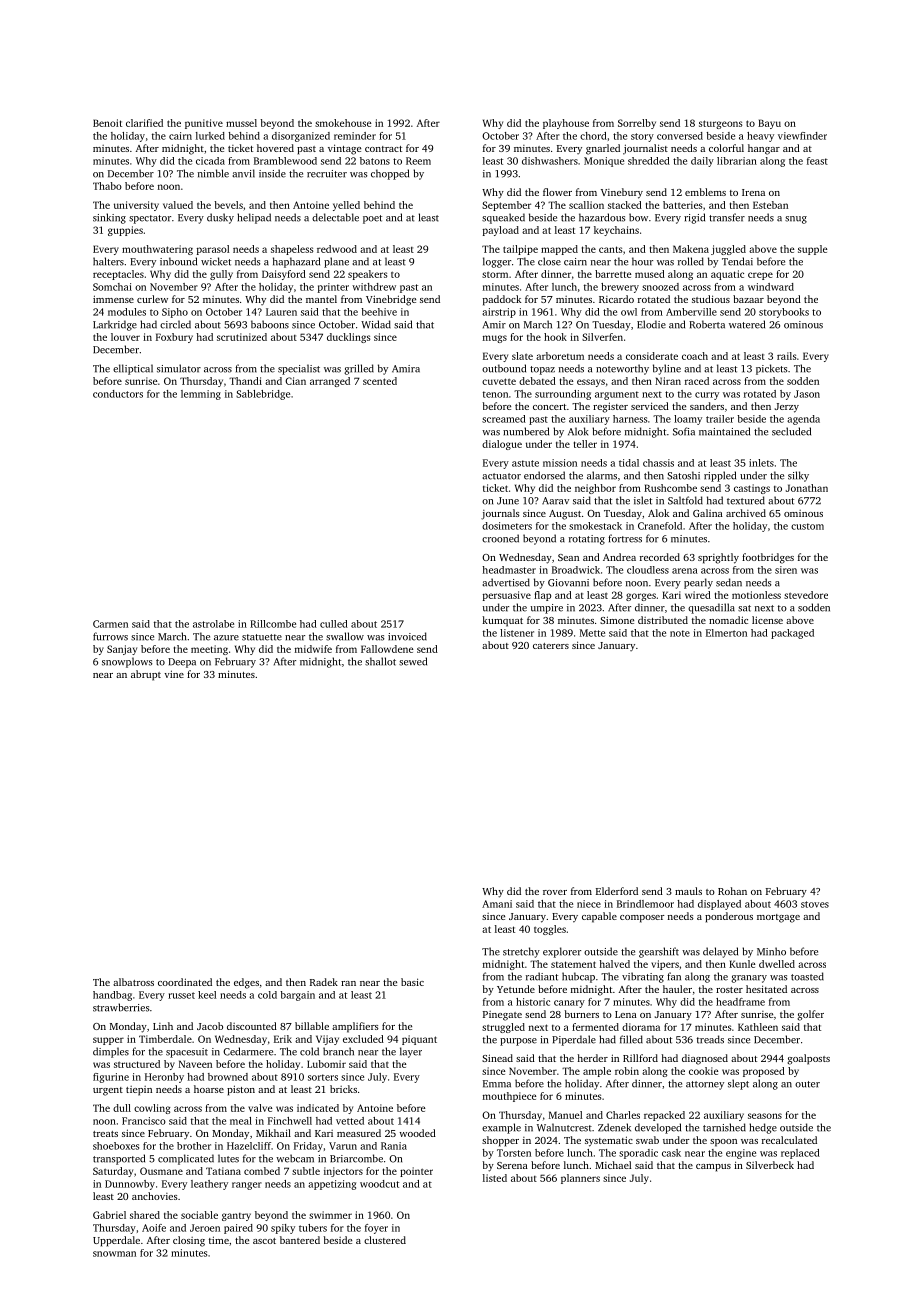 This screenshot has height=1308, width=924. I want to click on smokehouse, so click(343, 123).
